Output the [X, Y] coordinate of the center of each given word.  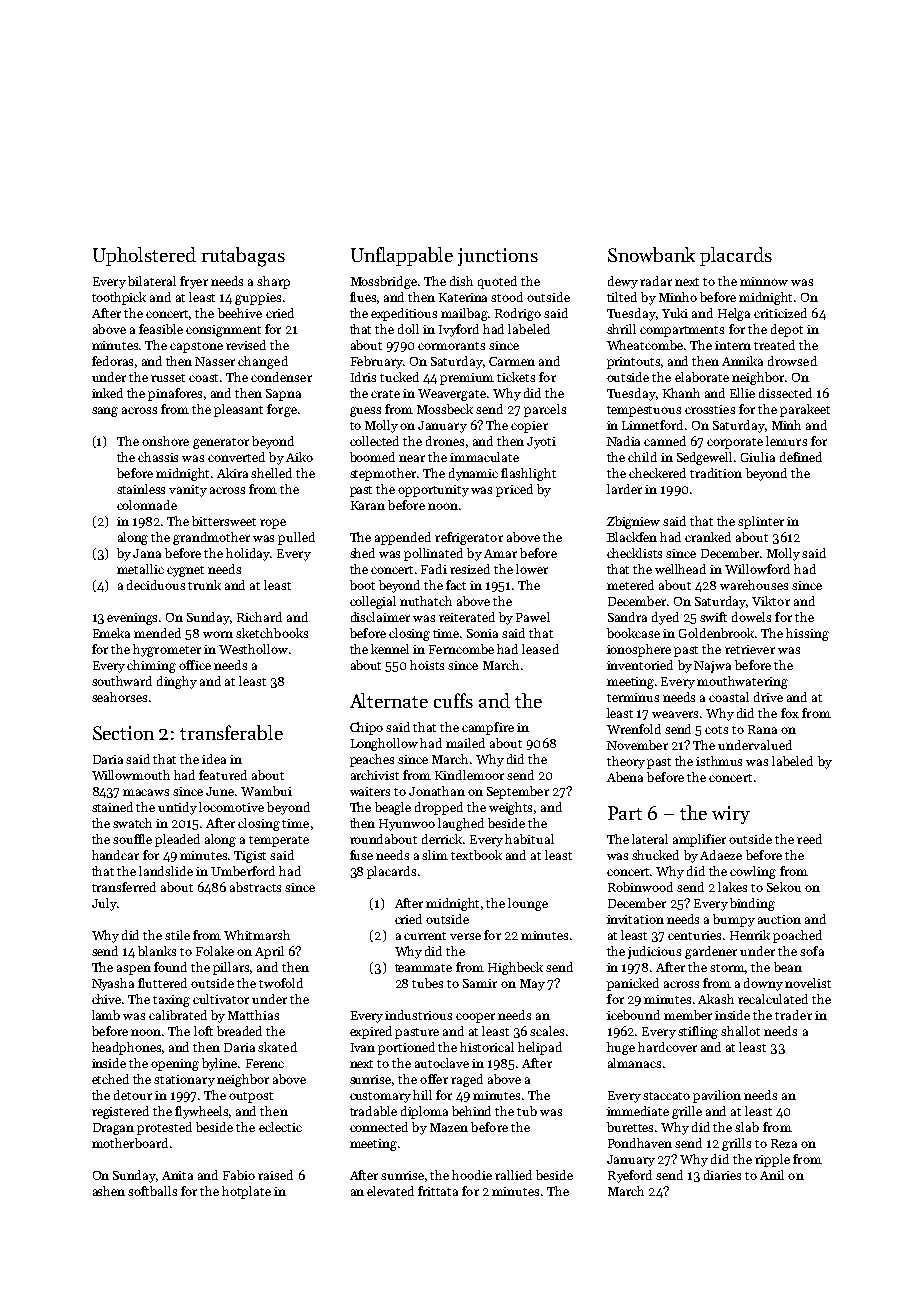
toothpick [119, 298]
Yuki [675, 313]
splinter [761, 522]
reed [809, 839]
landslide [166, 871]
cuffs [453, 700]
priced [514, 490]
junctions [498, 257]
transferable [231, 732]
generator [221, 443]
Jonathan [437, 791]
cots [716, 730]
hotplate [246, 1192]
